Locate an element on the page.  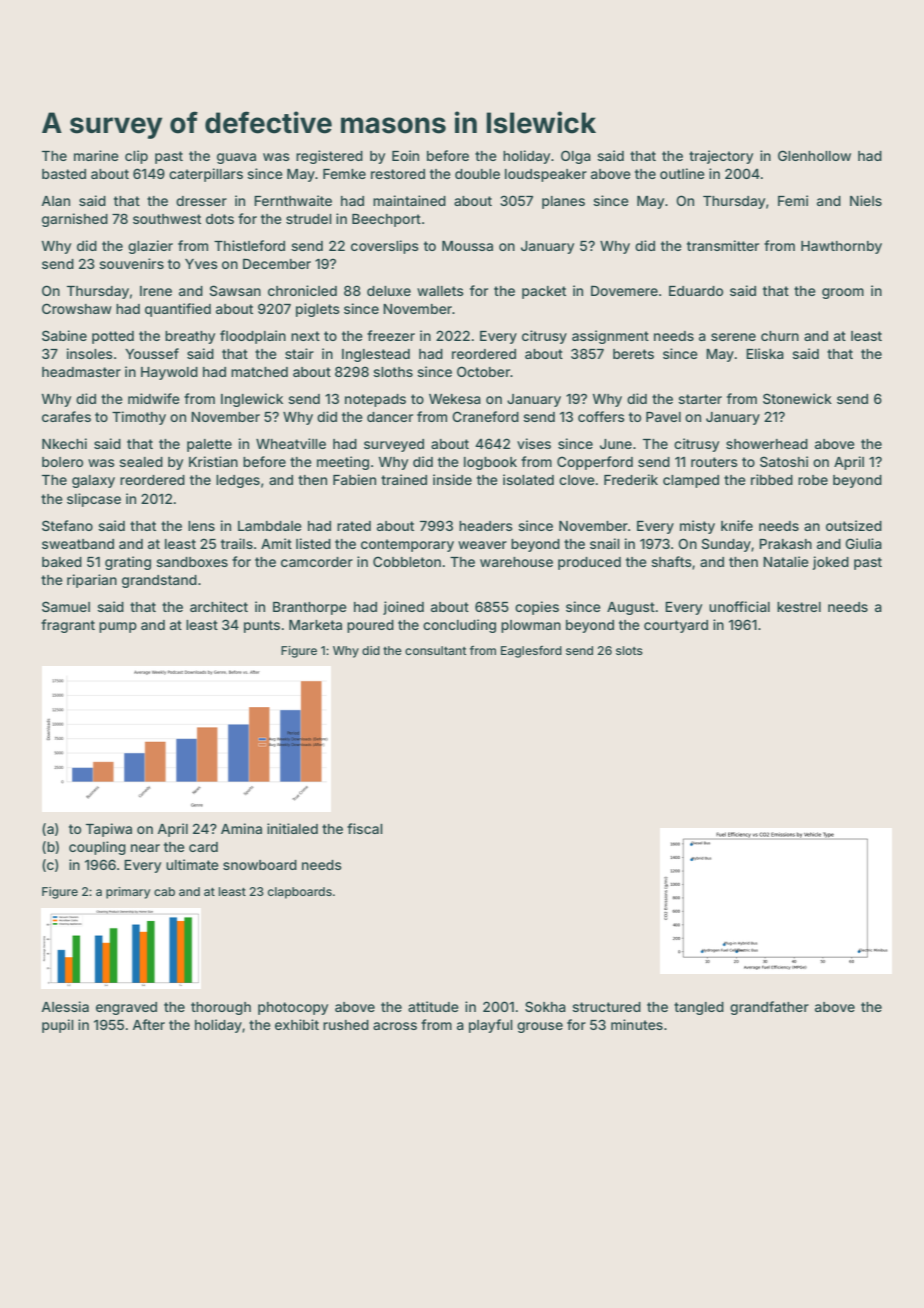
grandfather is located at coordinates (769, 1008).
